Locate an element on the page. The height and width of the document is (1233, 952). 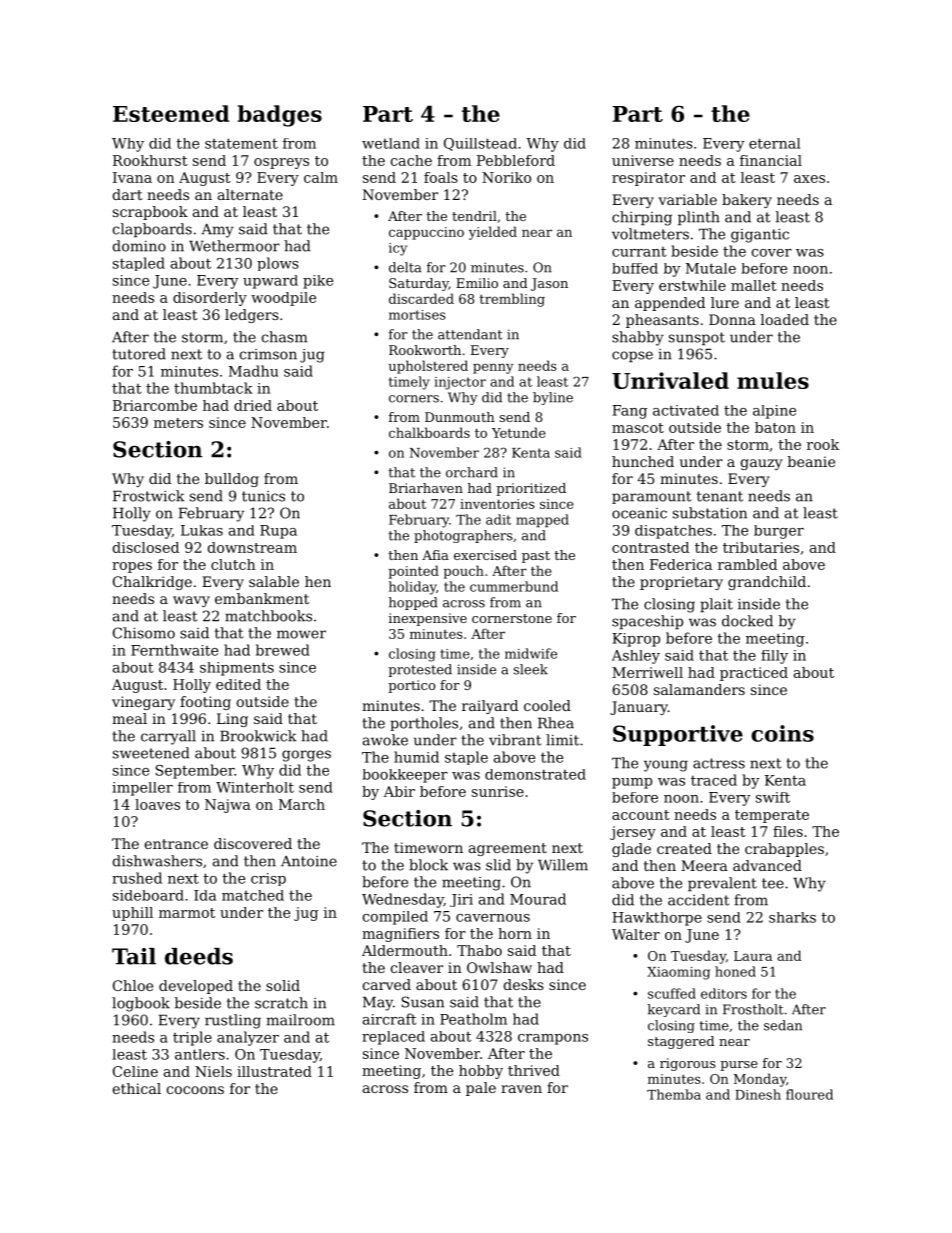
Frostwick is located at coordinates (149, 496).
